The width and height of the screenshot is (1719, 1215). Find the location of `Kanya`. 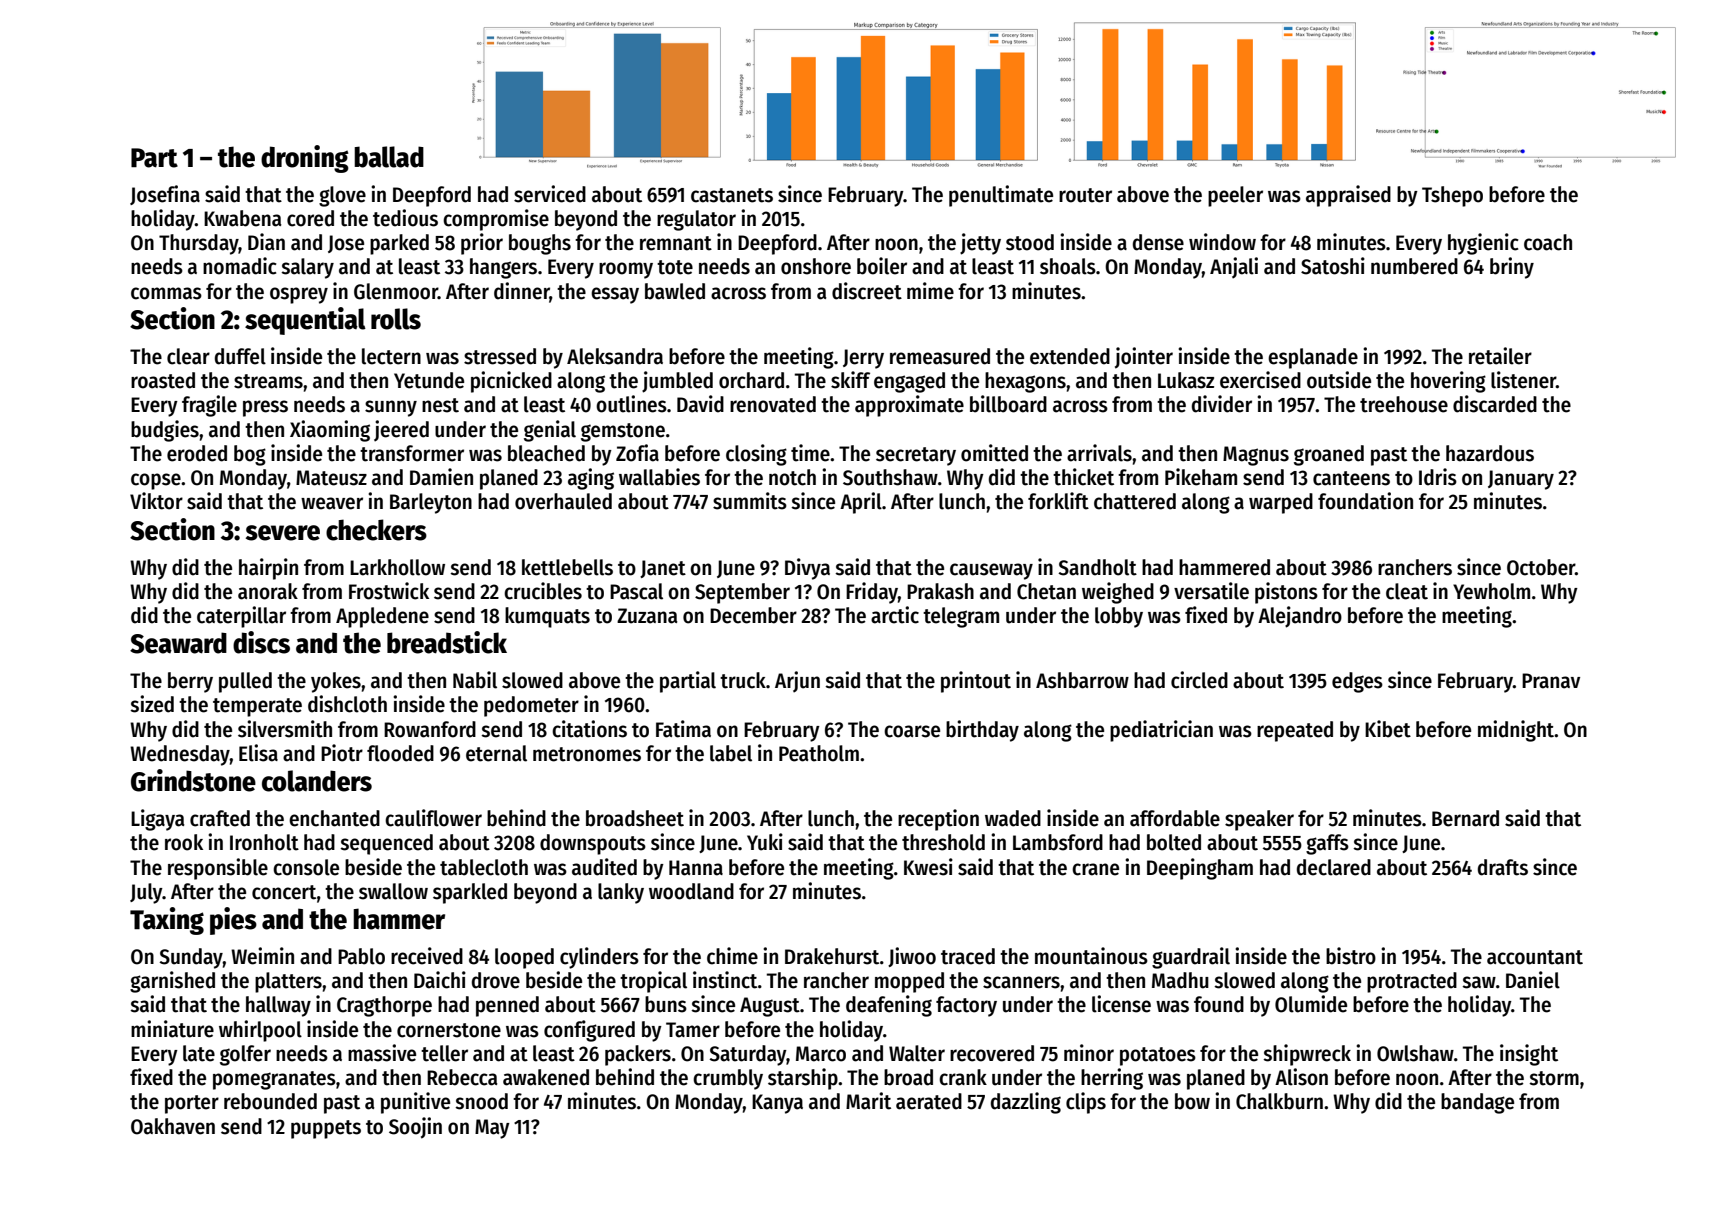

Kanya is located at coordinates (777, 1104).
